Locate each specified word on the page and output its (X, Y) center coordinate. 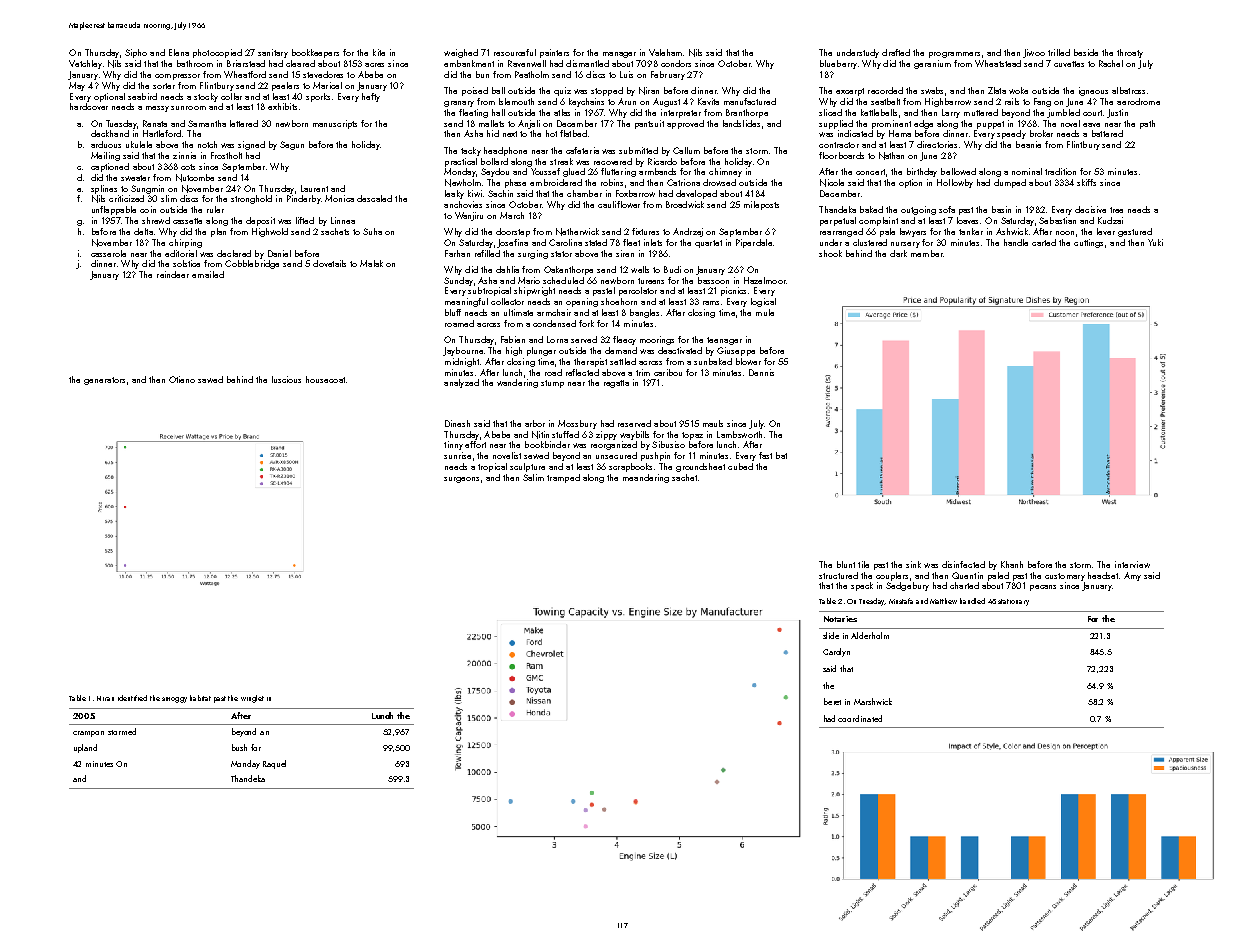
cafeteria (582, 150)
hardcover (89, 106)
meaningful (466, 302)
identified (132, 698)
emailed (208, 274)
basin (1001, 209)
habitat (200, 698)
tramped (563, 478)
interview (1132, 564)
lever (1106, 231)
